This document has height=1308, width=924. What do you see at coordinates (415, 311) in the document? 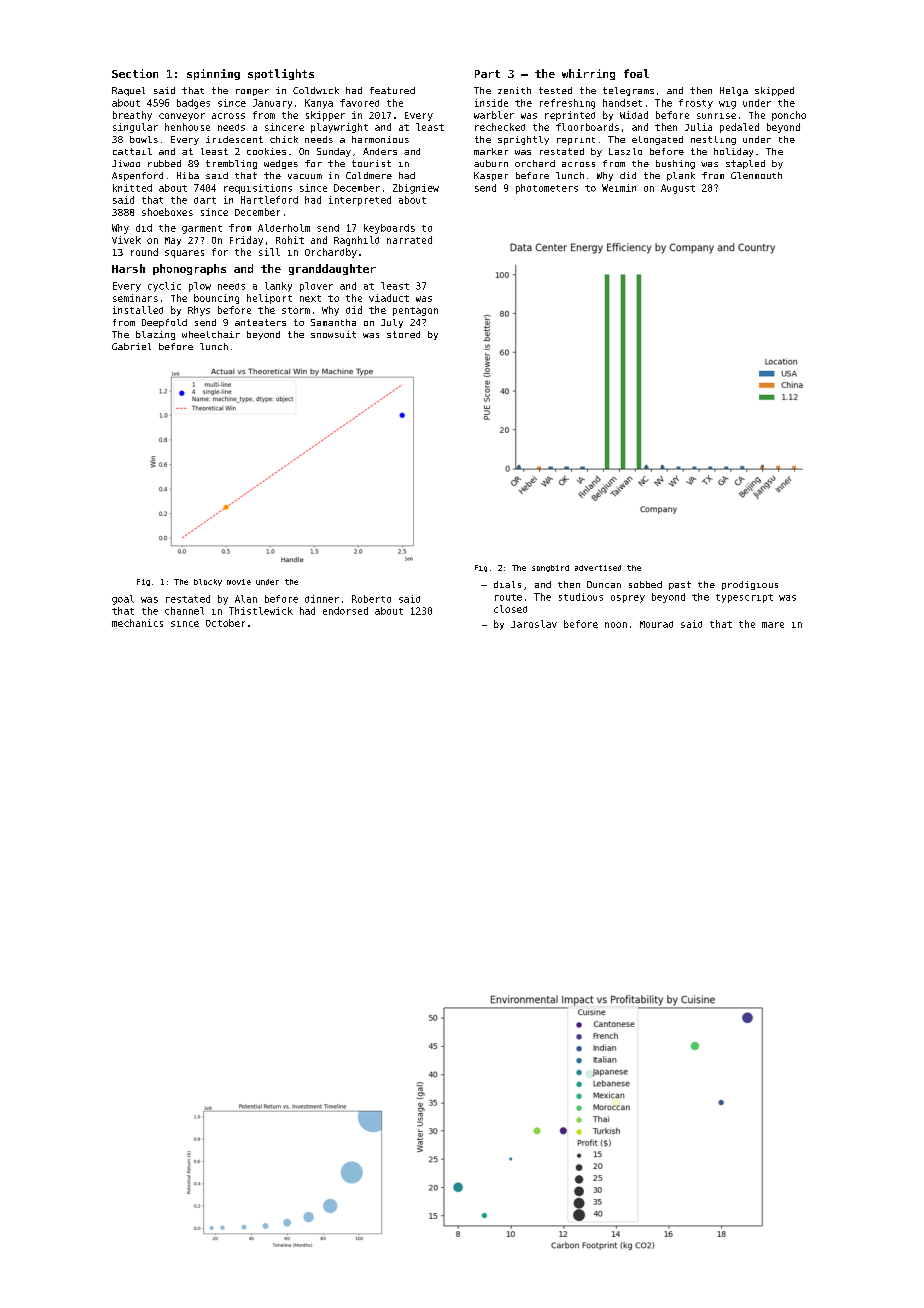
I see `pentagon` at bounding box center [415, 311].
